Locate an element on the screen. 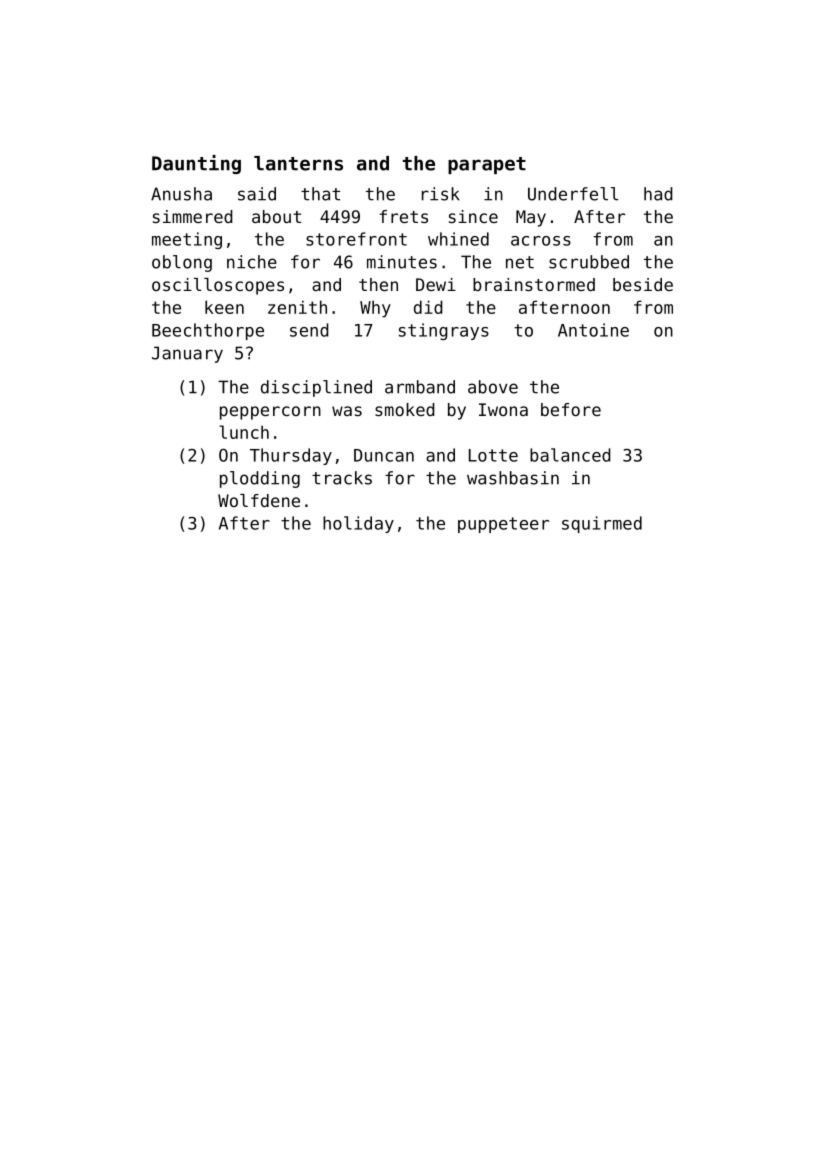 This screenshot has height=1171, width=825. Antoine is located at coordinates (593, 330).
